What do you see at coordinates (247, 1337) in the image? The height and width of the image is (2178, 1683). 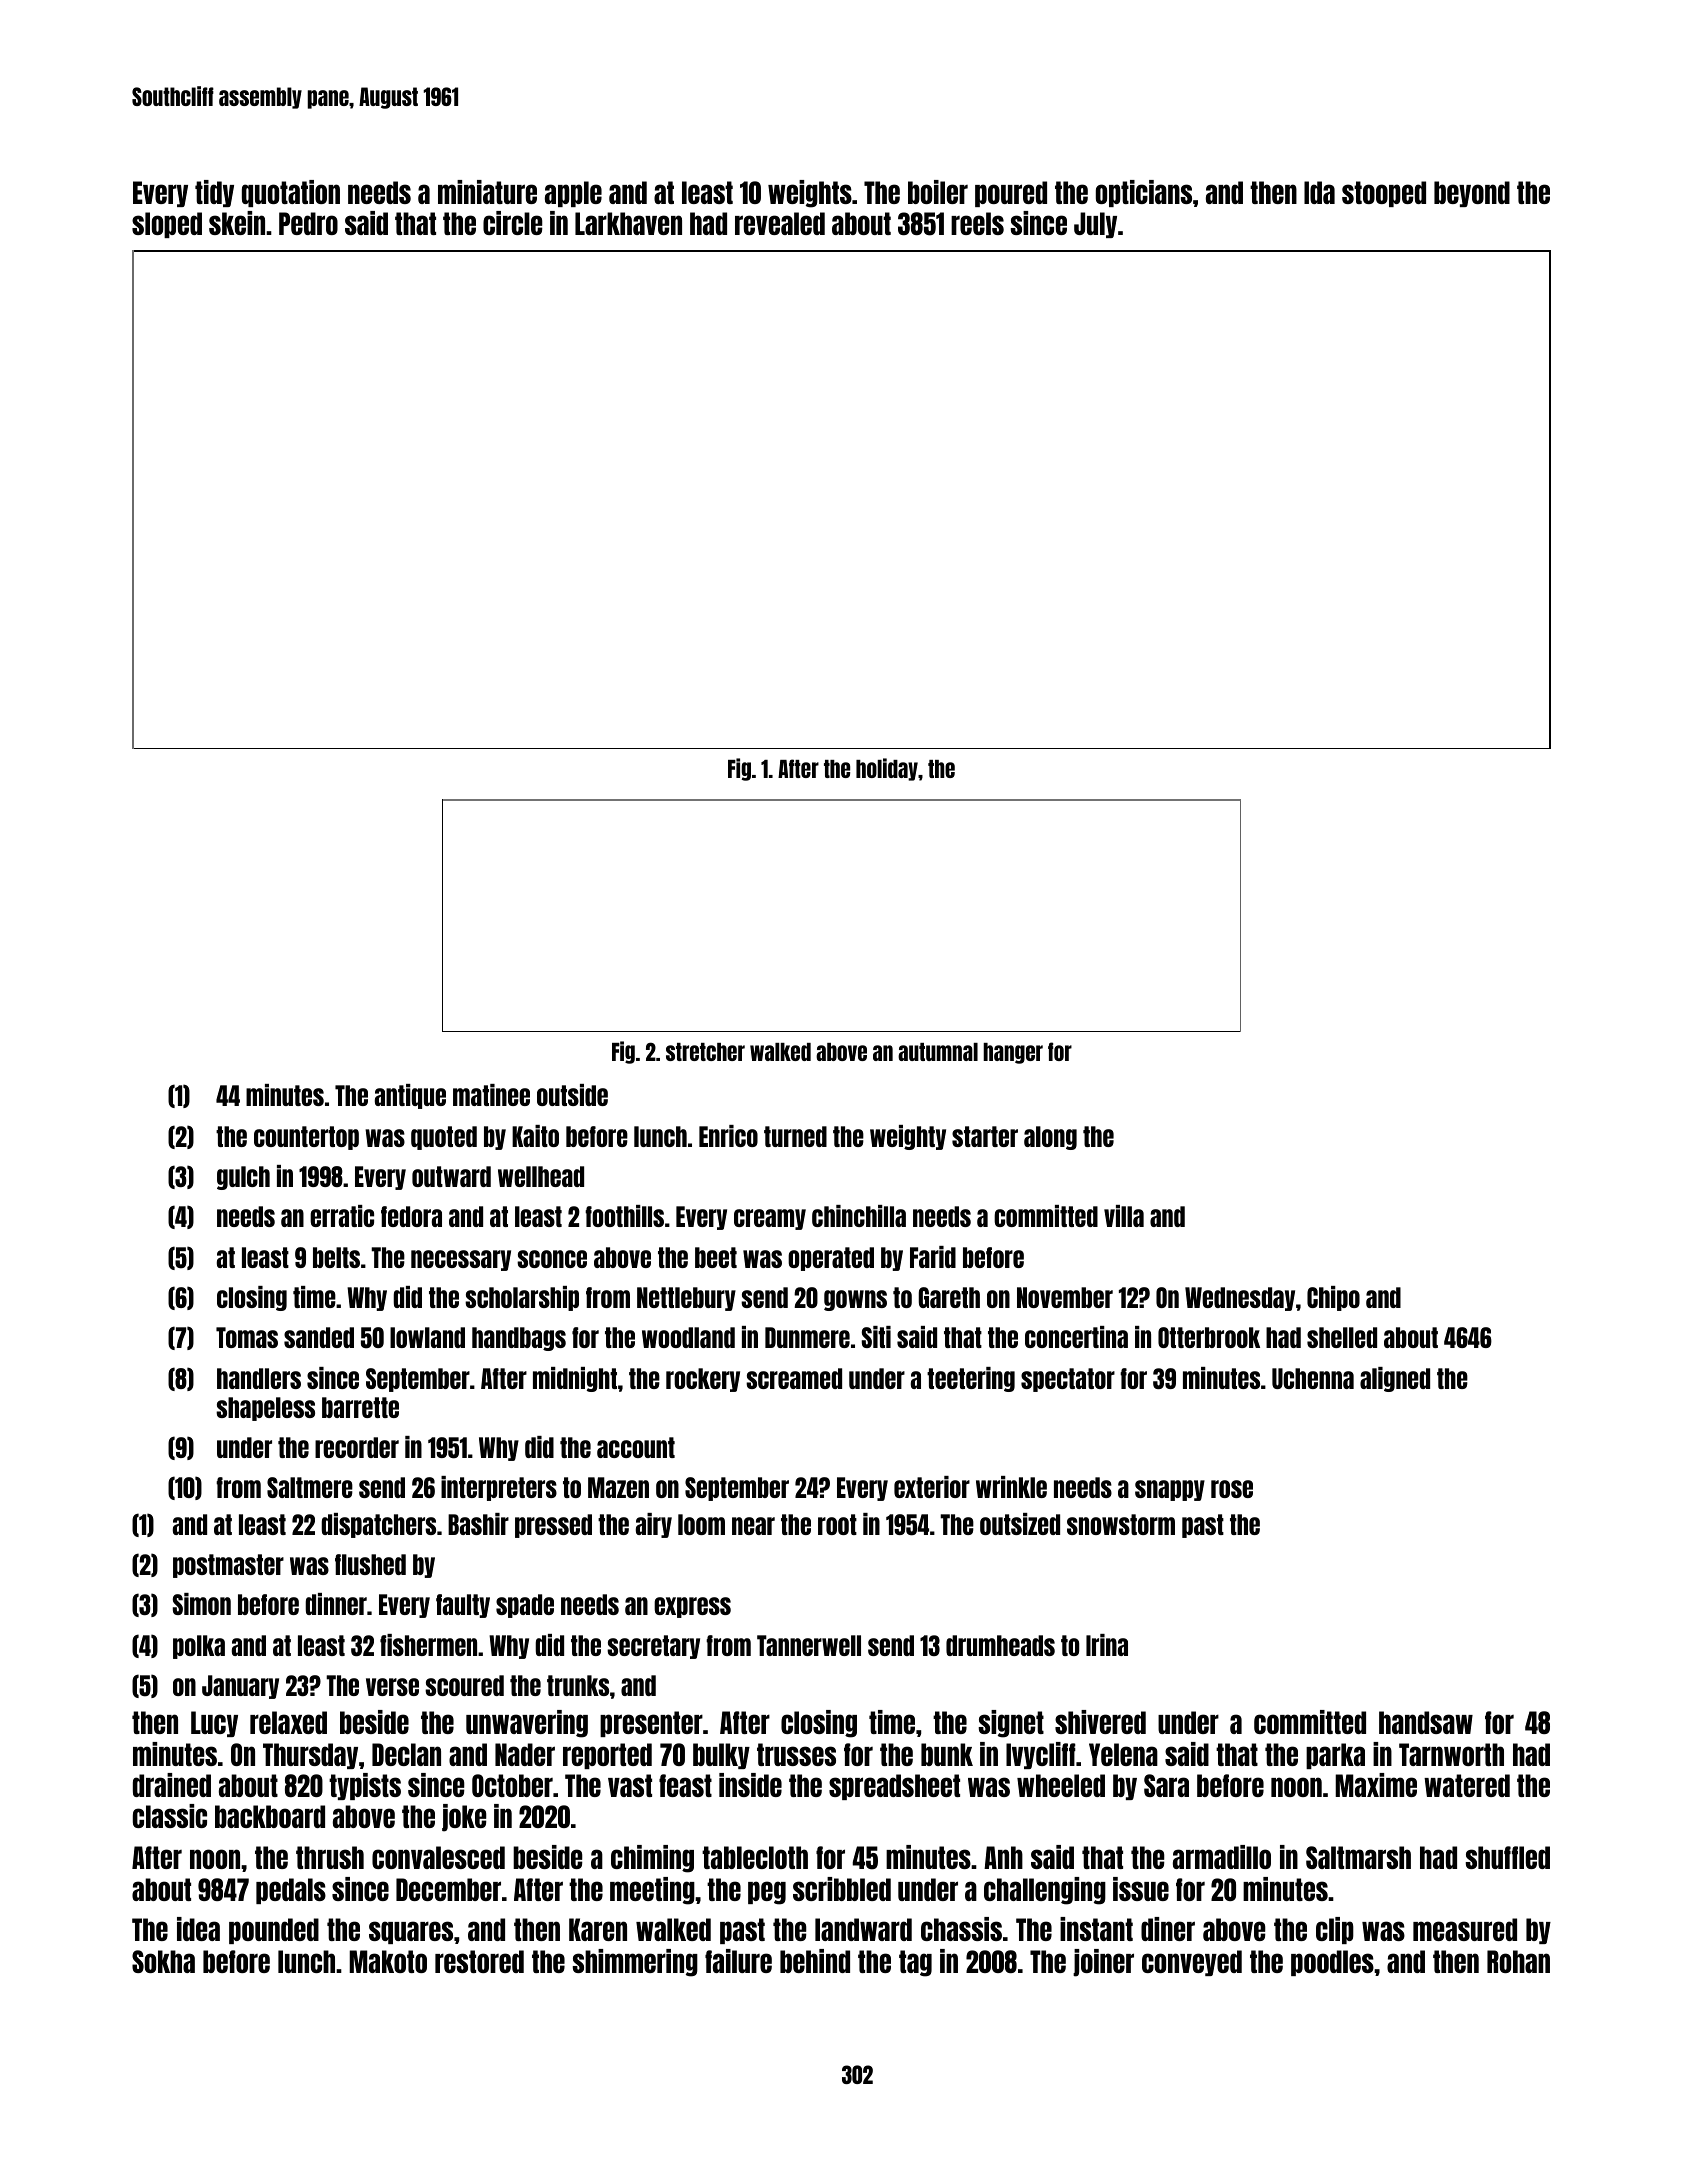 I see `Tomas` at bounding box center [247, 1337].
